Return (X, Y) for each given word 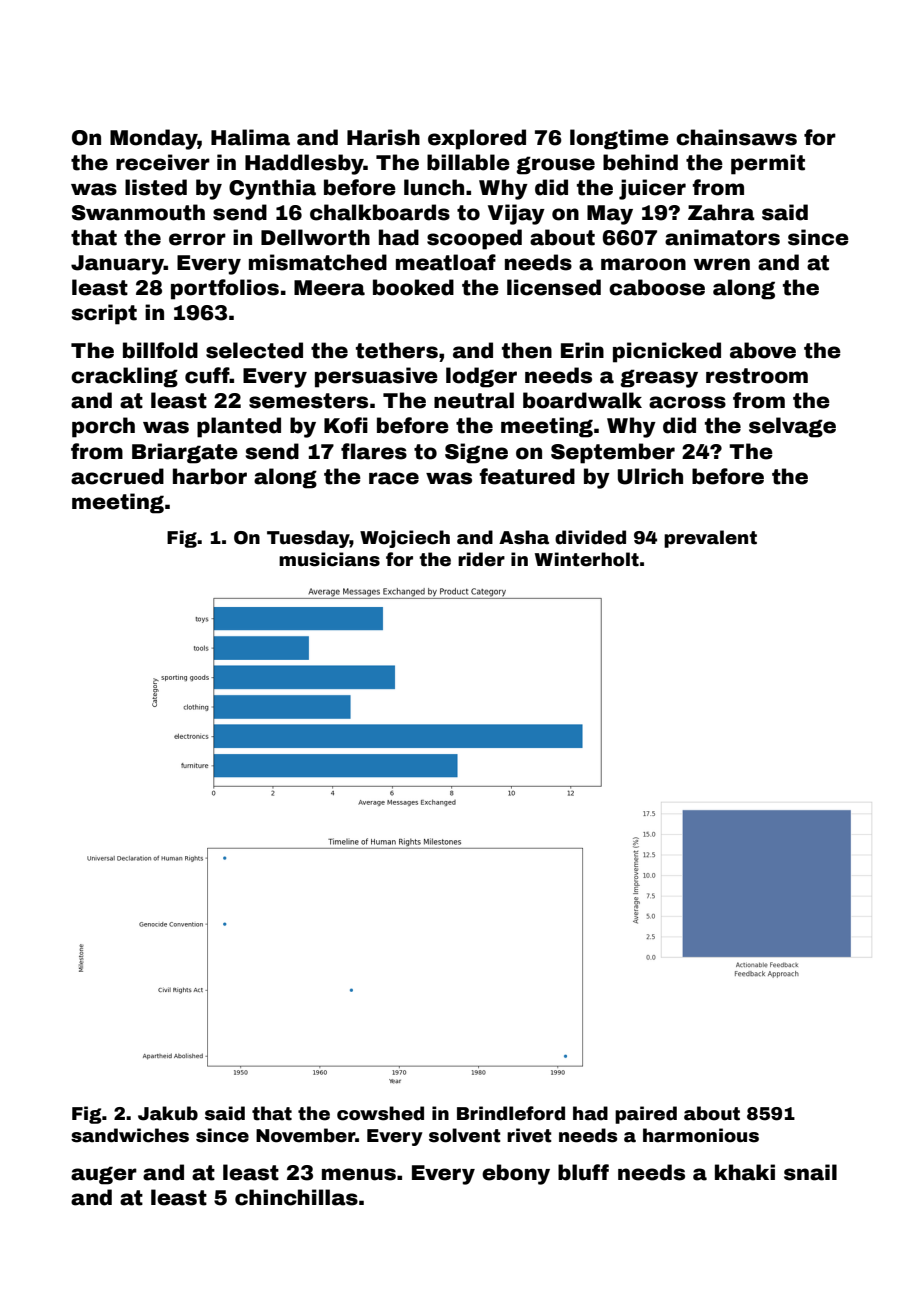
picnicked (667, 352)
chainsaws (736, 137)
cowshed (380, 1113)
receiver (163, 162)
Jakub (168, 1113)
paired (646, 1115)
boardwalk (582, 400)
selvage (792, 427)
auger (104, 1175)
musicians (329, 559)
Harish (383, 137)
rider (481, 559)
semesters (308, 401)
